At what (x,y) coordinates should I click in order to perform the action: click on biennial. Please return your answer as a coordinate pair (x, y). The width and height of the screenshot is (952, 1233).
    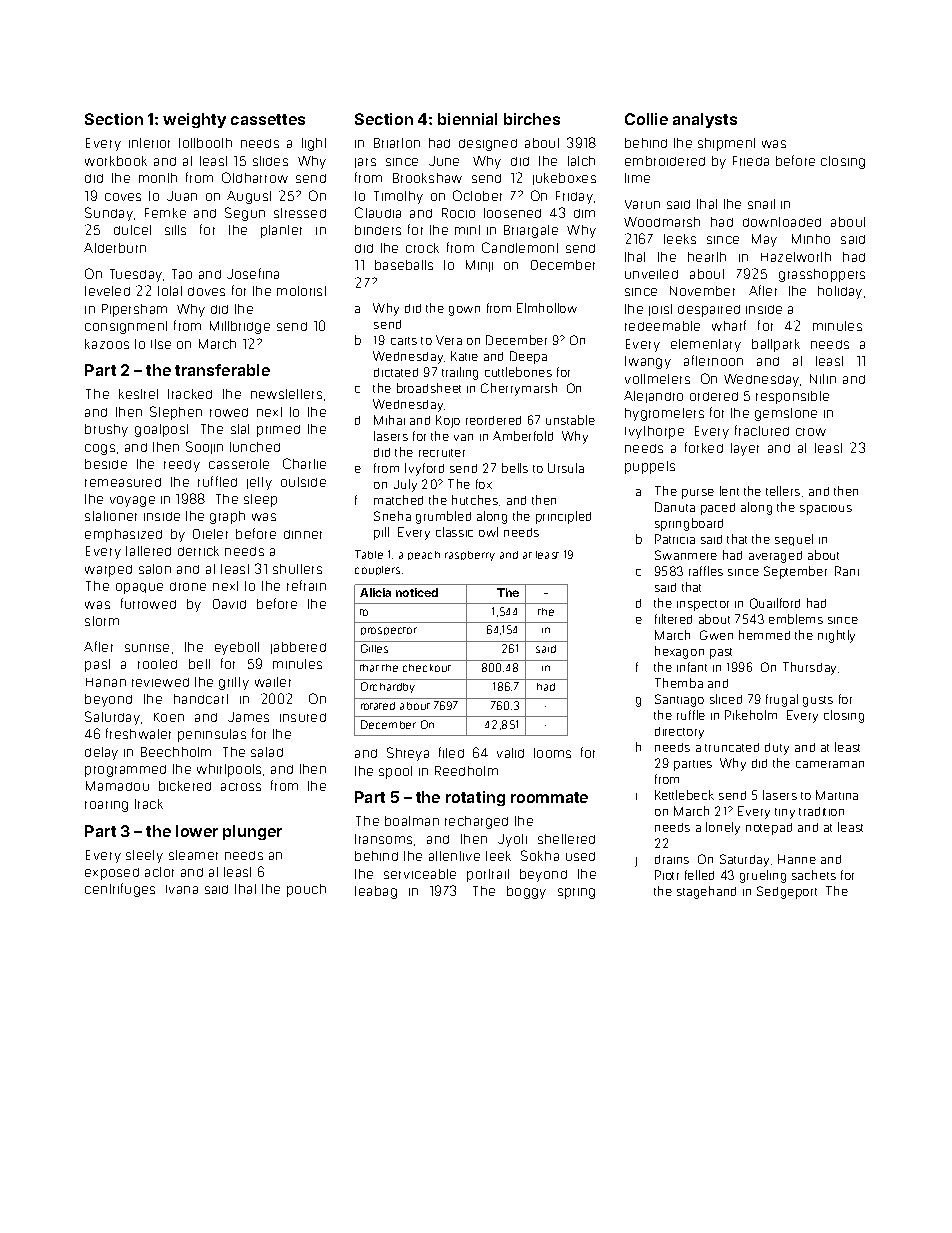
    Looking at the image, I should click on (467, 119).
